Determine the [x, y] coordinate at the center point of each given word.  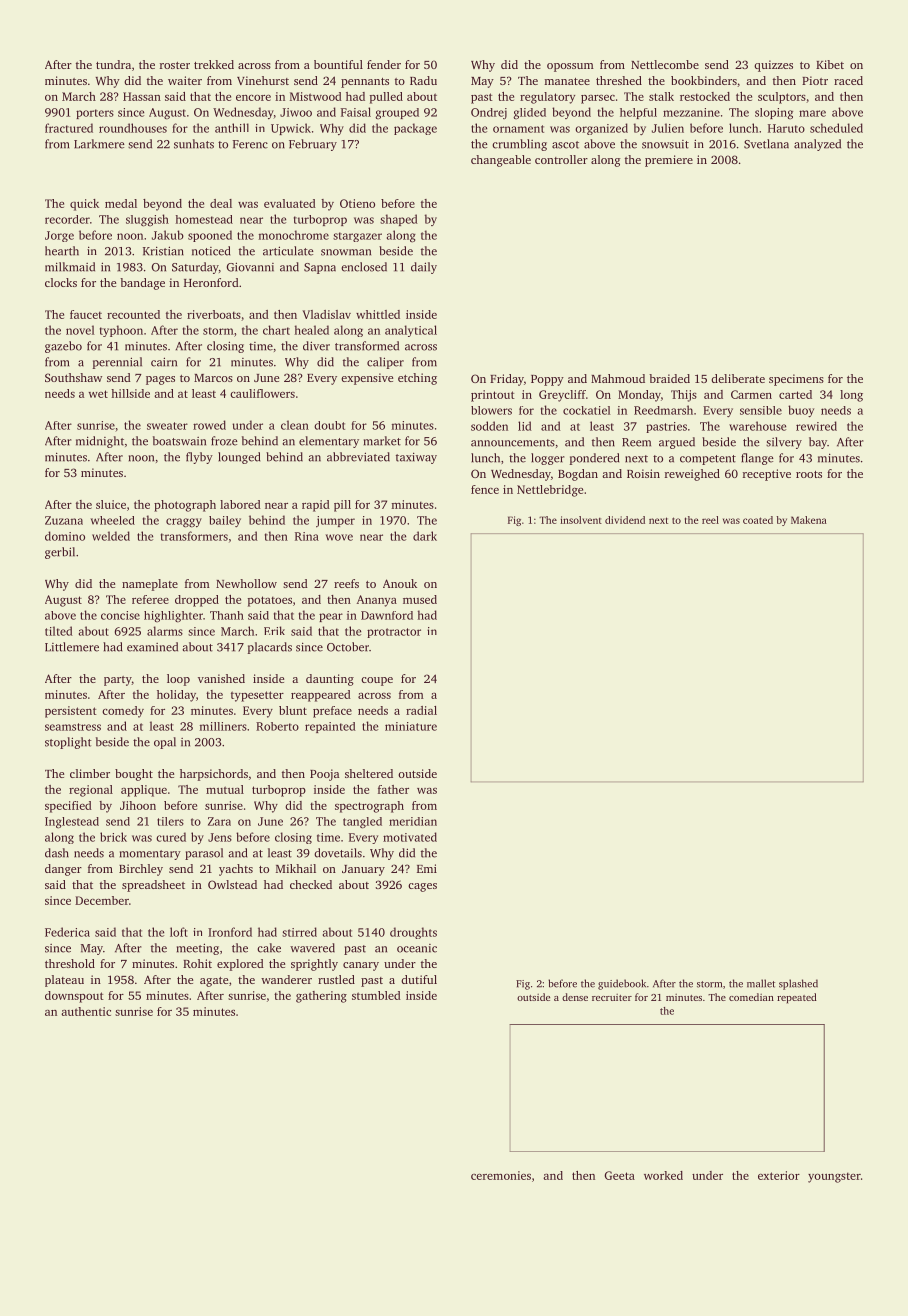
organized [601, 129]
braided [669, 378]
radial [421, 710]
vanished [221, 678]
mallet [761, 983]
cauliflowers [262, 393]
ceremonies [501, 1175]
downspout [74, 997]
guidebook [622, 984]
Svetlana [766, 144]
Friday [507, 380]
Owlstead [232, 884]
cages [422, 887]
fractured [69, 128]
